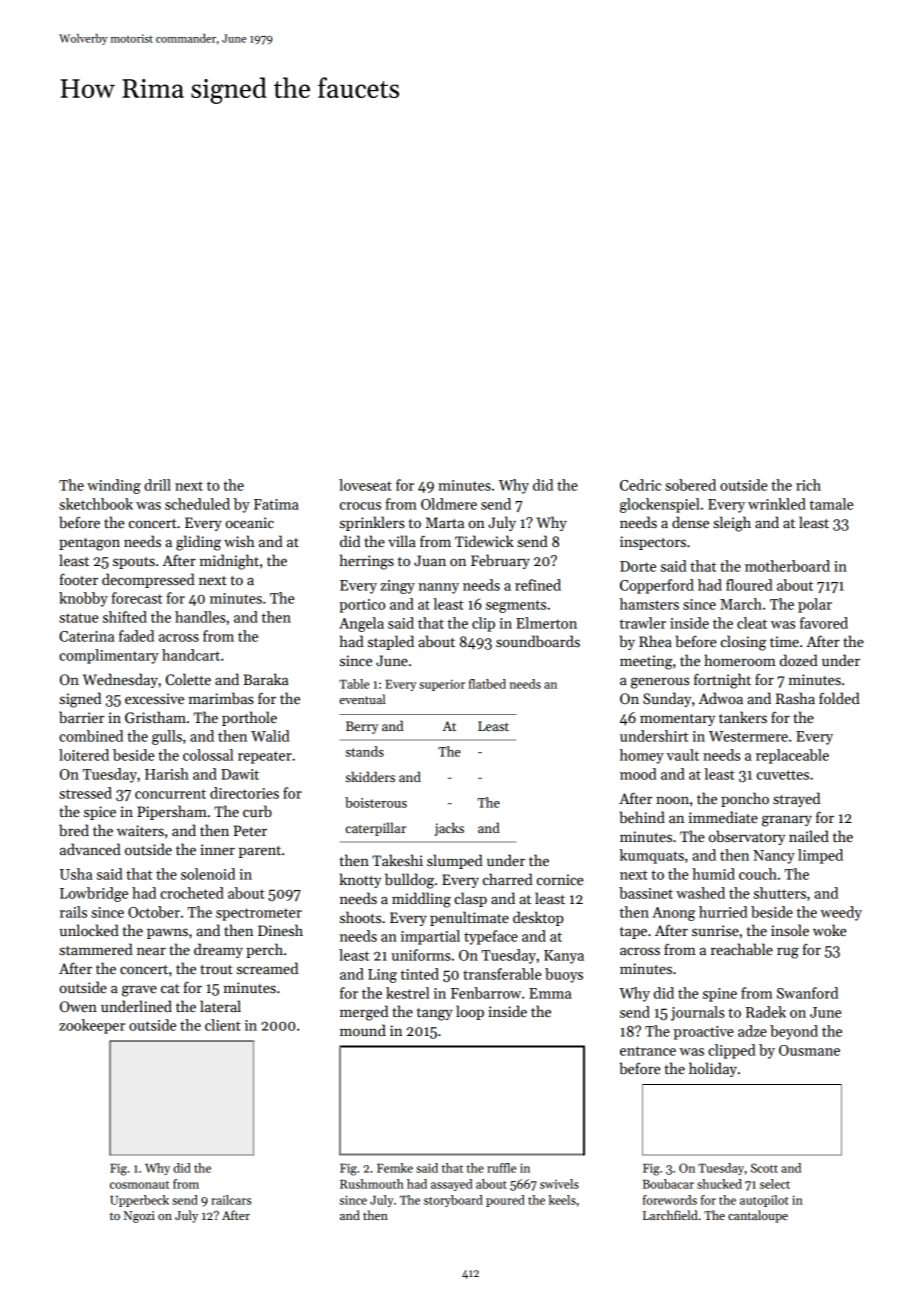  I want to click on footer, so click(79, 579).
